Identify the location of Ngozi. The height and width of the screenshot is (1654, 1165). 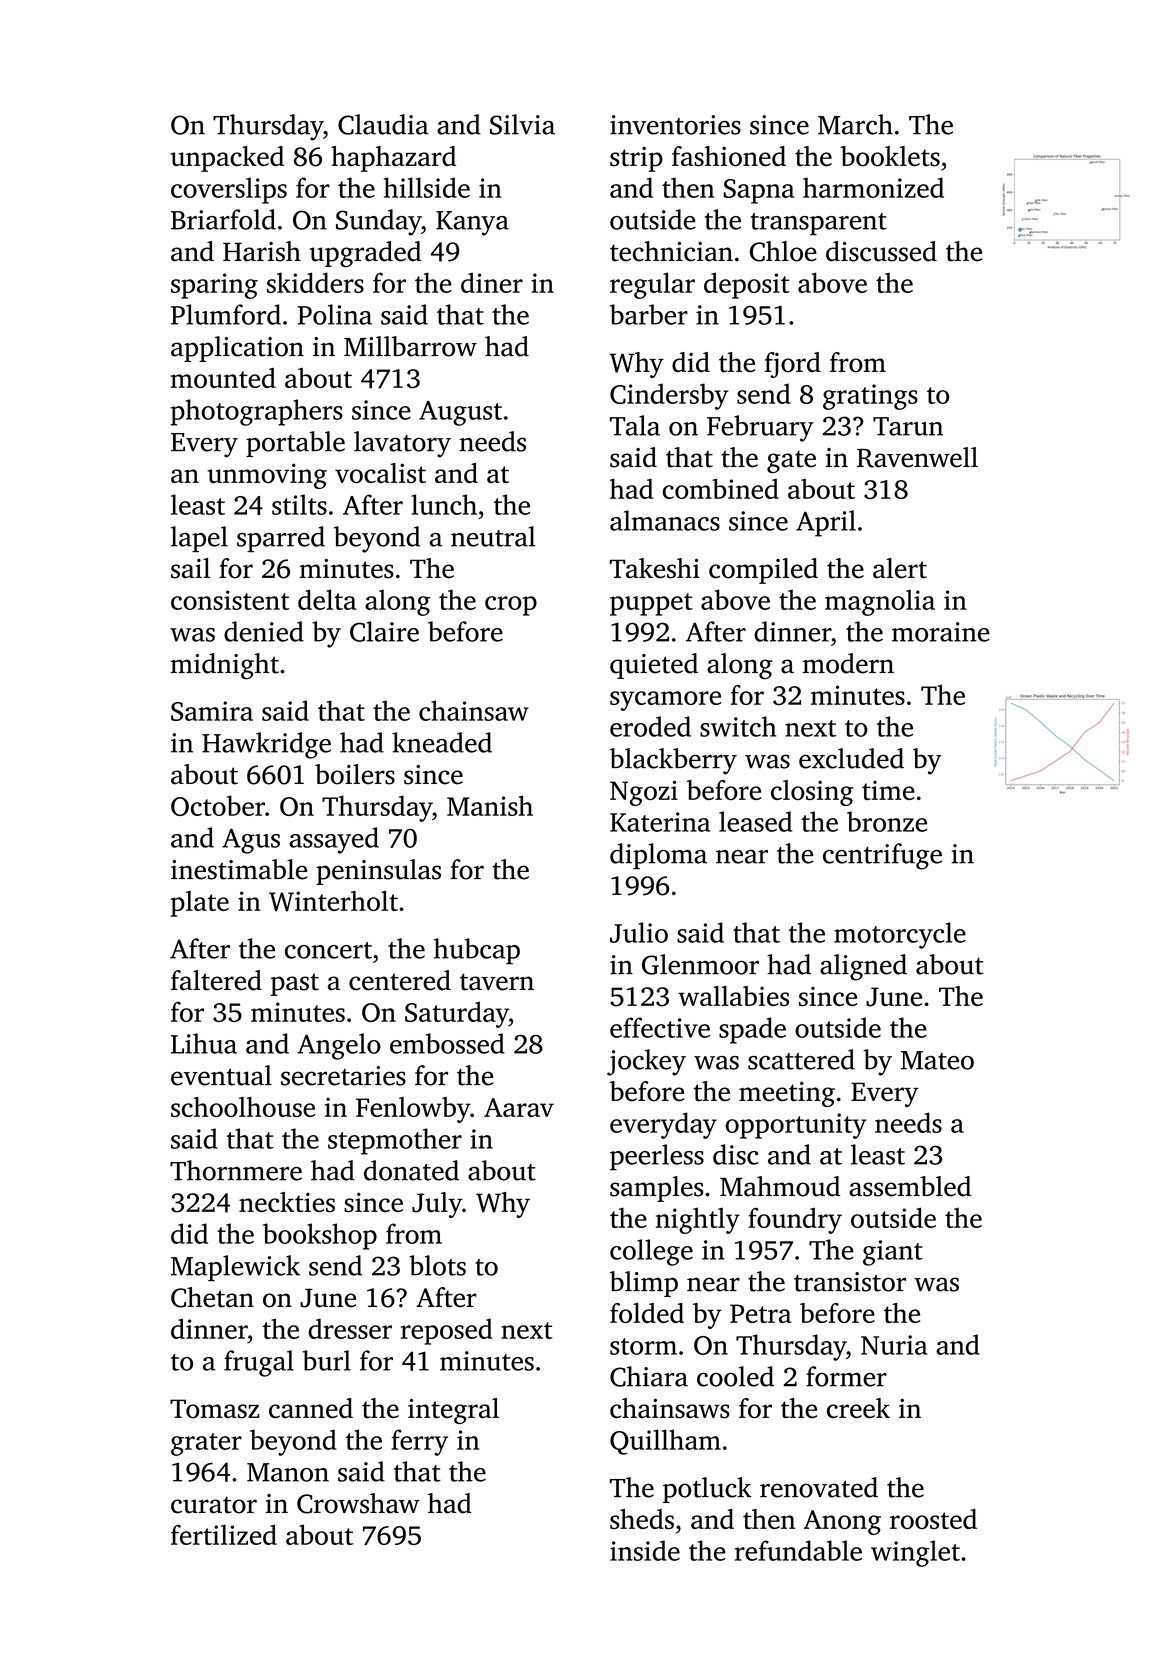
(644, 793).
